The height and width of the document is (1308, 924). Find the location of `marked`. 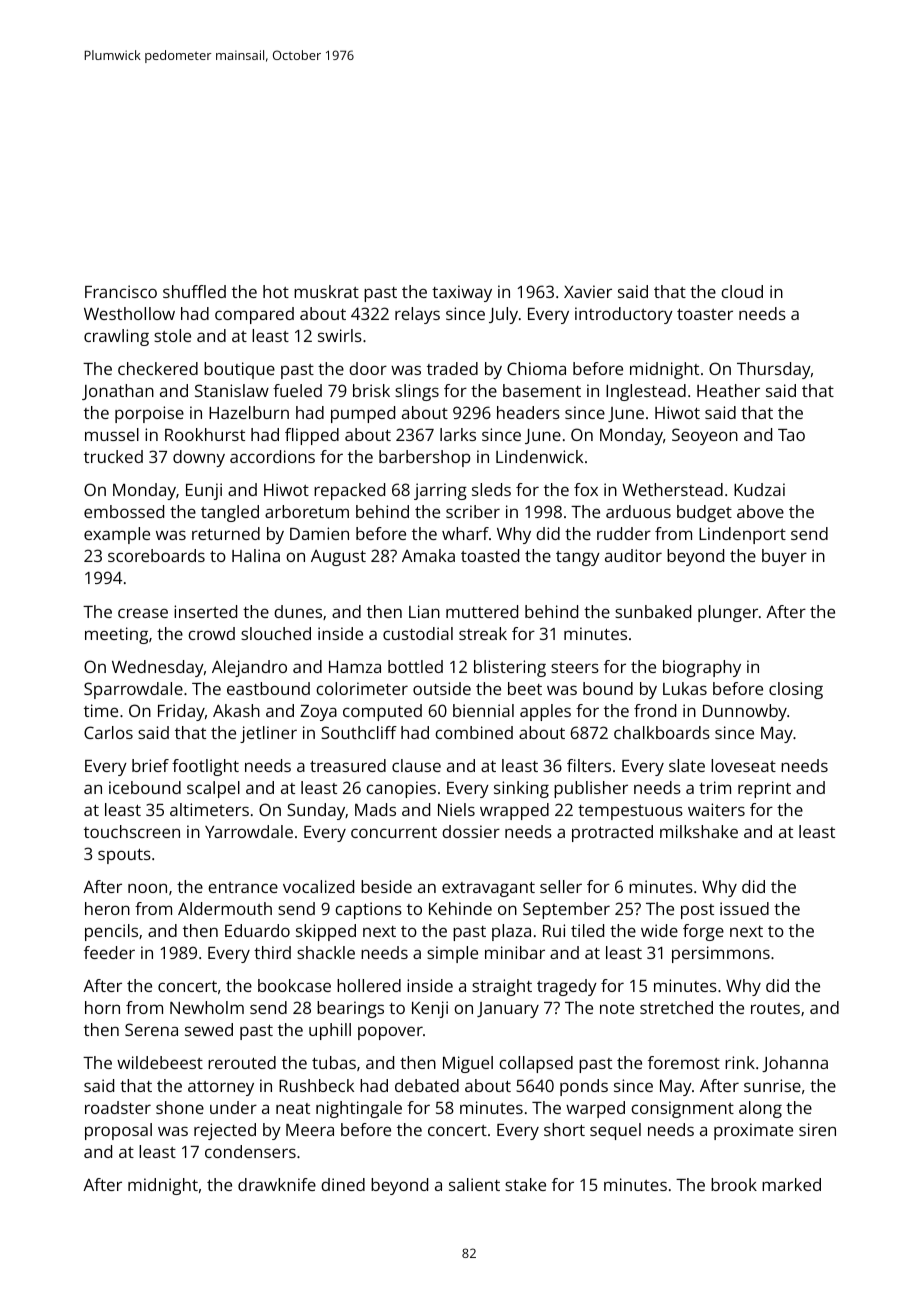

marked is located at coordinates (791, 1184).
